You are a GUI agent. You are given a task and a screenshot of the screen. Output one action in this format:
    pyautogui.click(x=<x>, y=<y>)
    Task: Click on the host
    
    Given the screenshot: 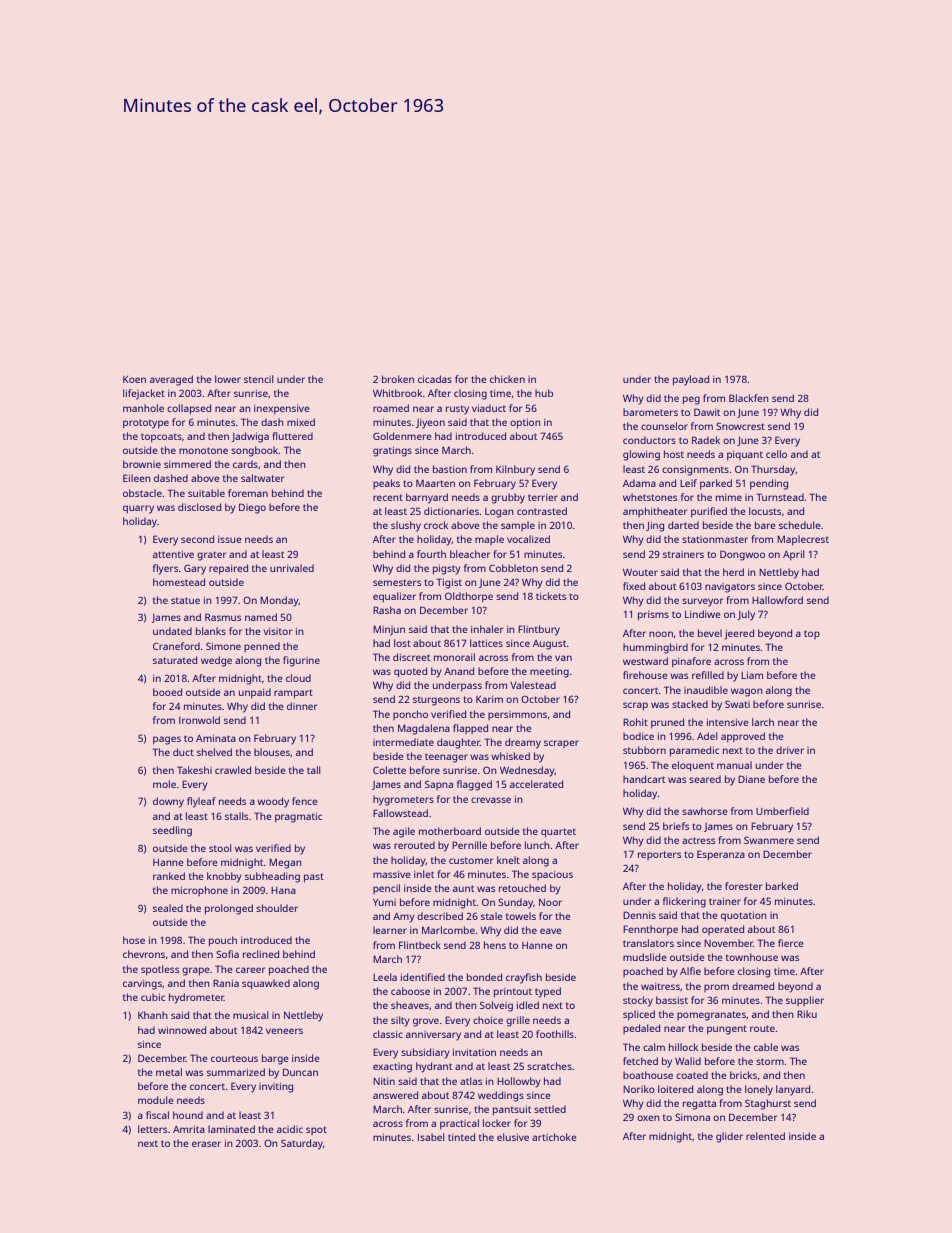 What is the action you would take?
    pyautogui.click(x=674, y=454)
